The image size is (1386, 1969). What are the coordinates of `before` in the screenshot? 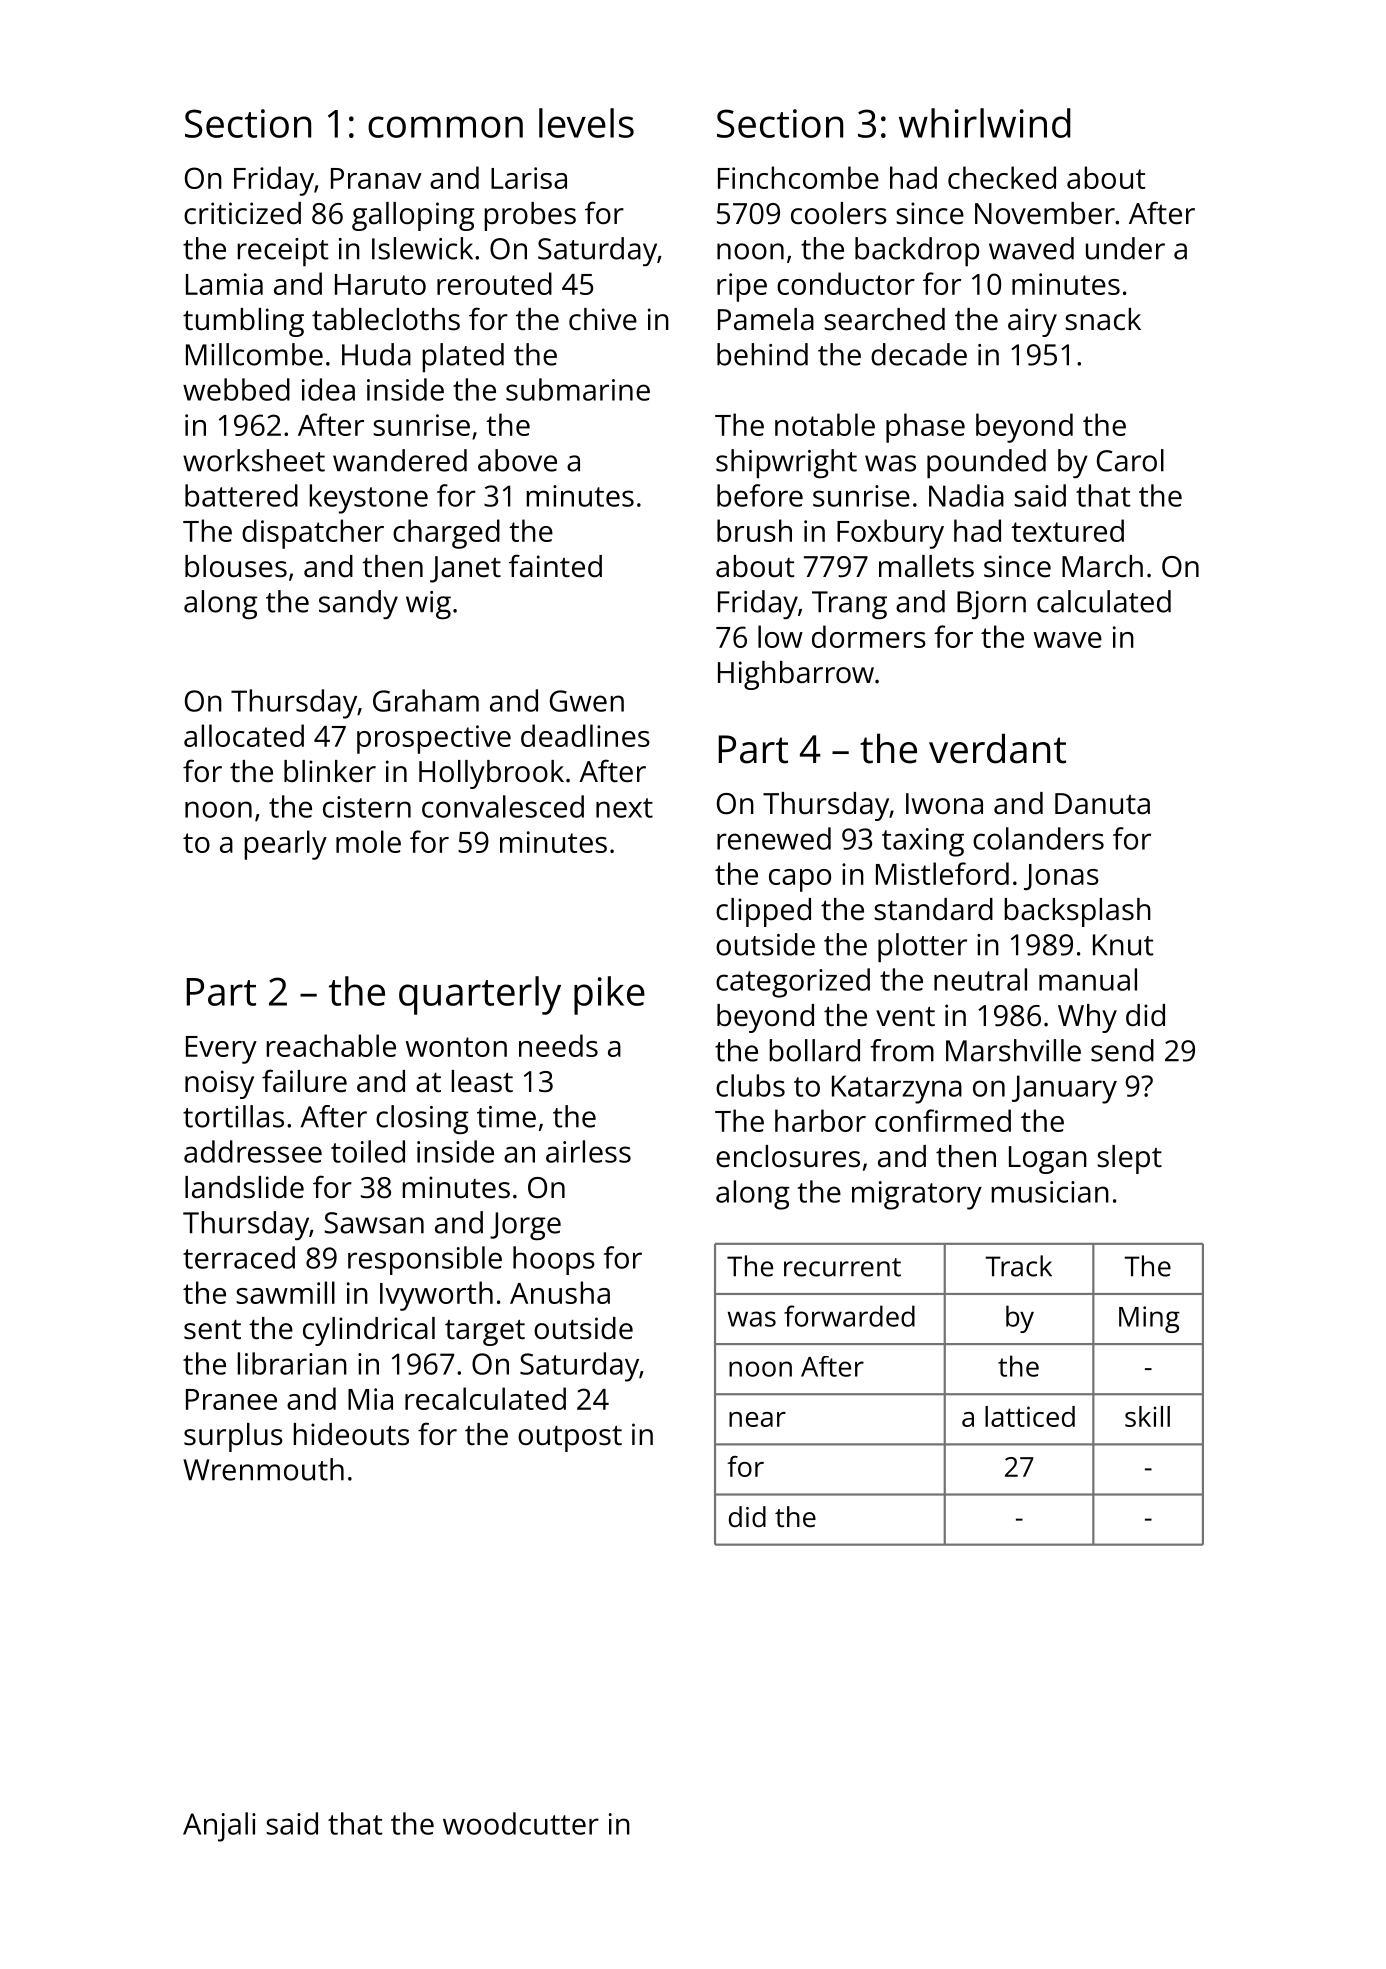 It's located at (760, 495).
